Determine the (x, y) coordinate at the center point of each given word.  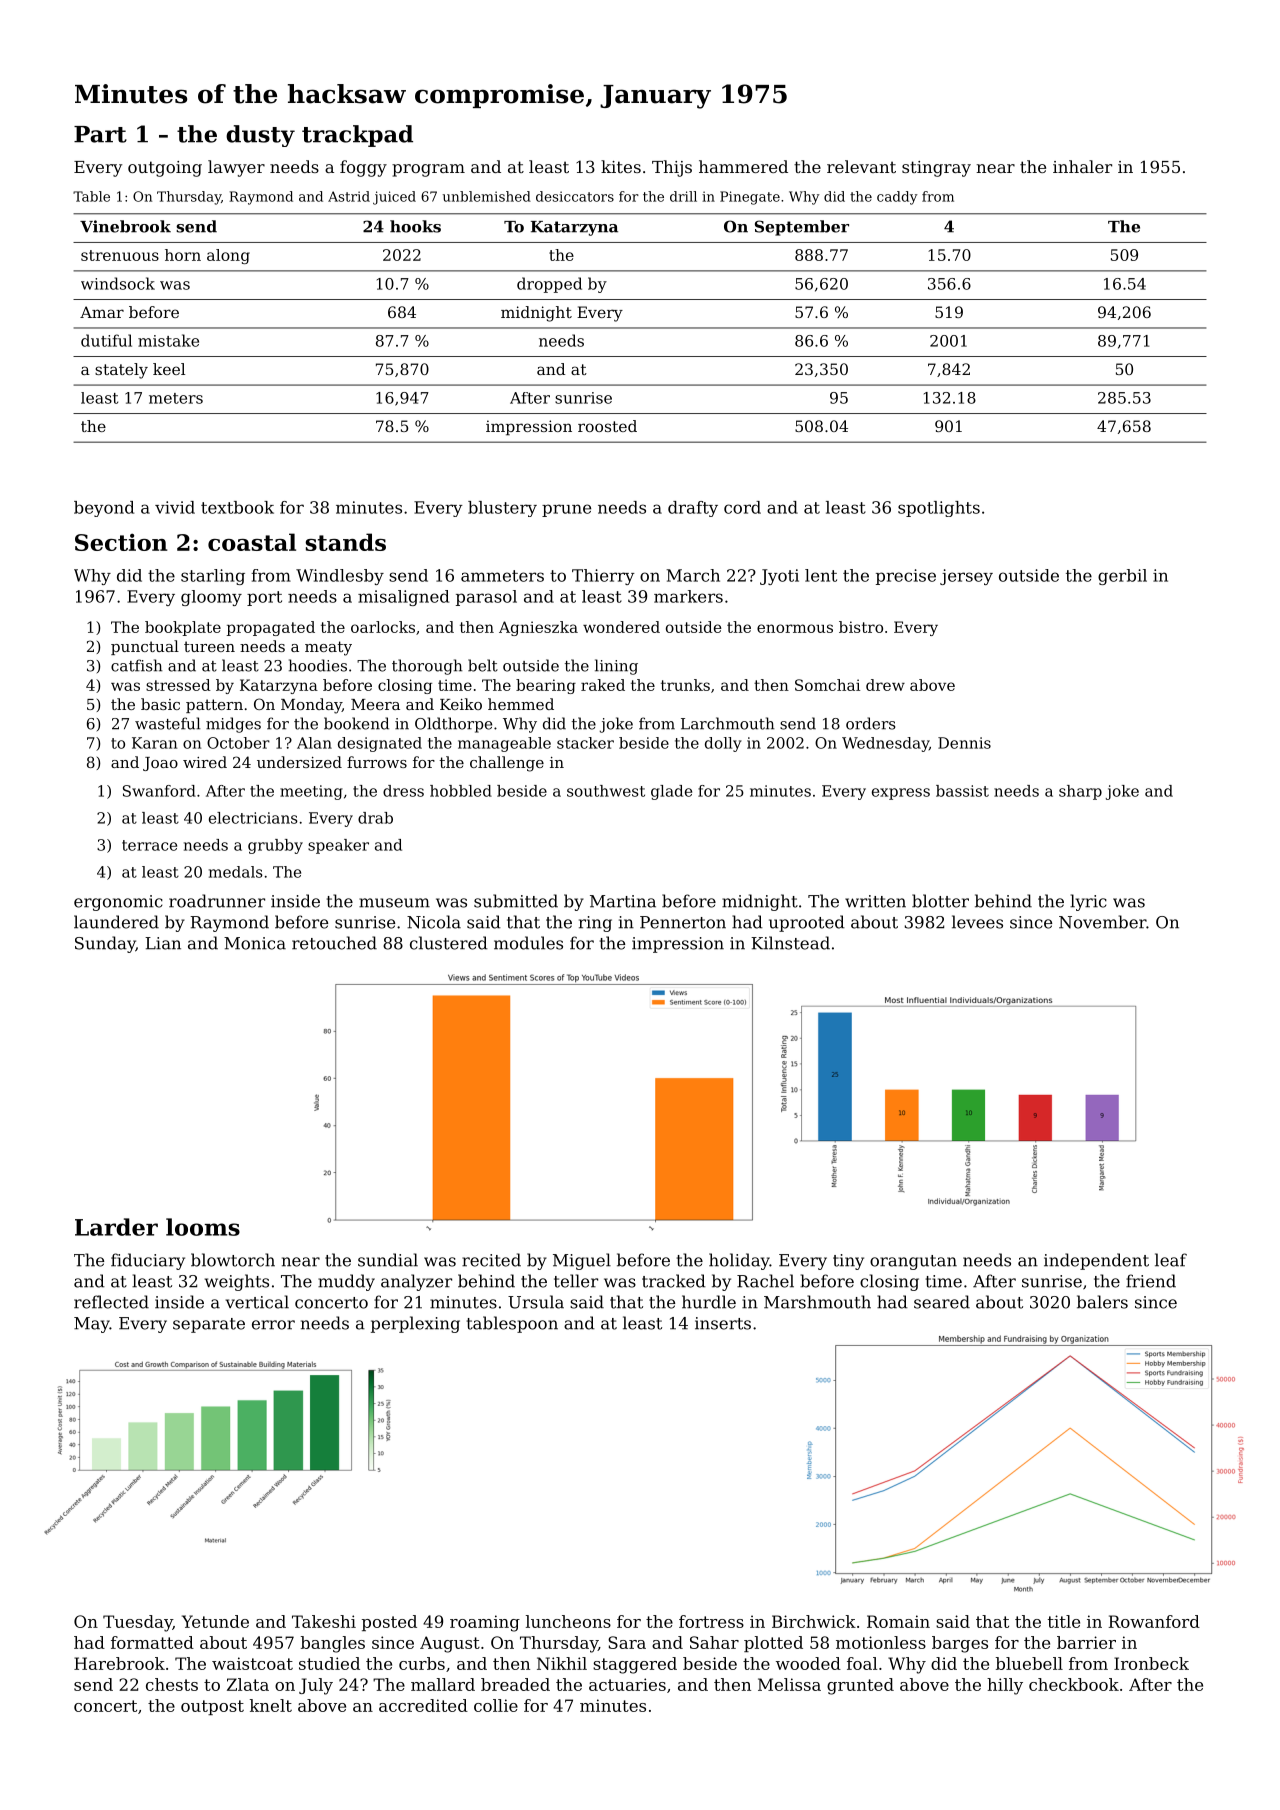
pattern (214, 706)
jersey (966, 577)
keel (169, 369)
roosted (607, 426)
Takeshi (324, 1621)
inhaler (1082, 166)
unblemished (487, 196)
